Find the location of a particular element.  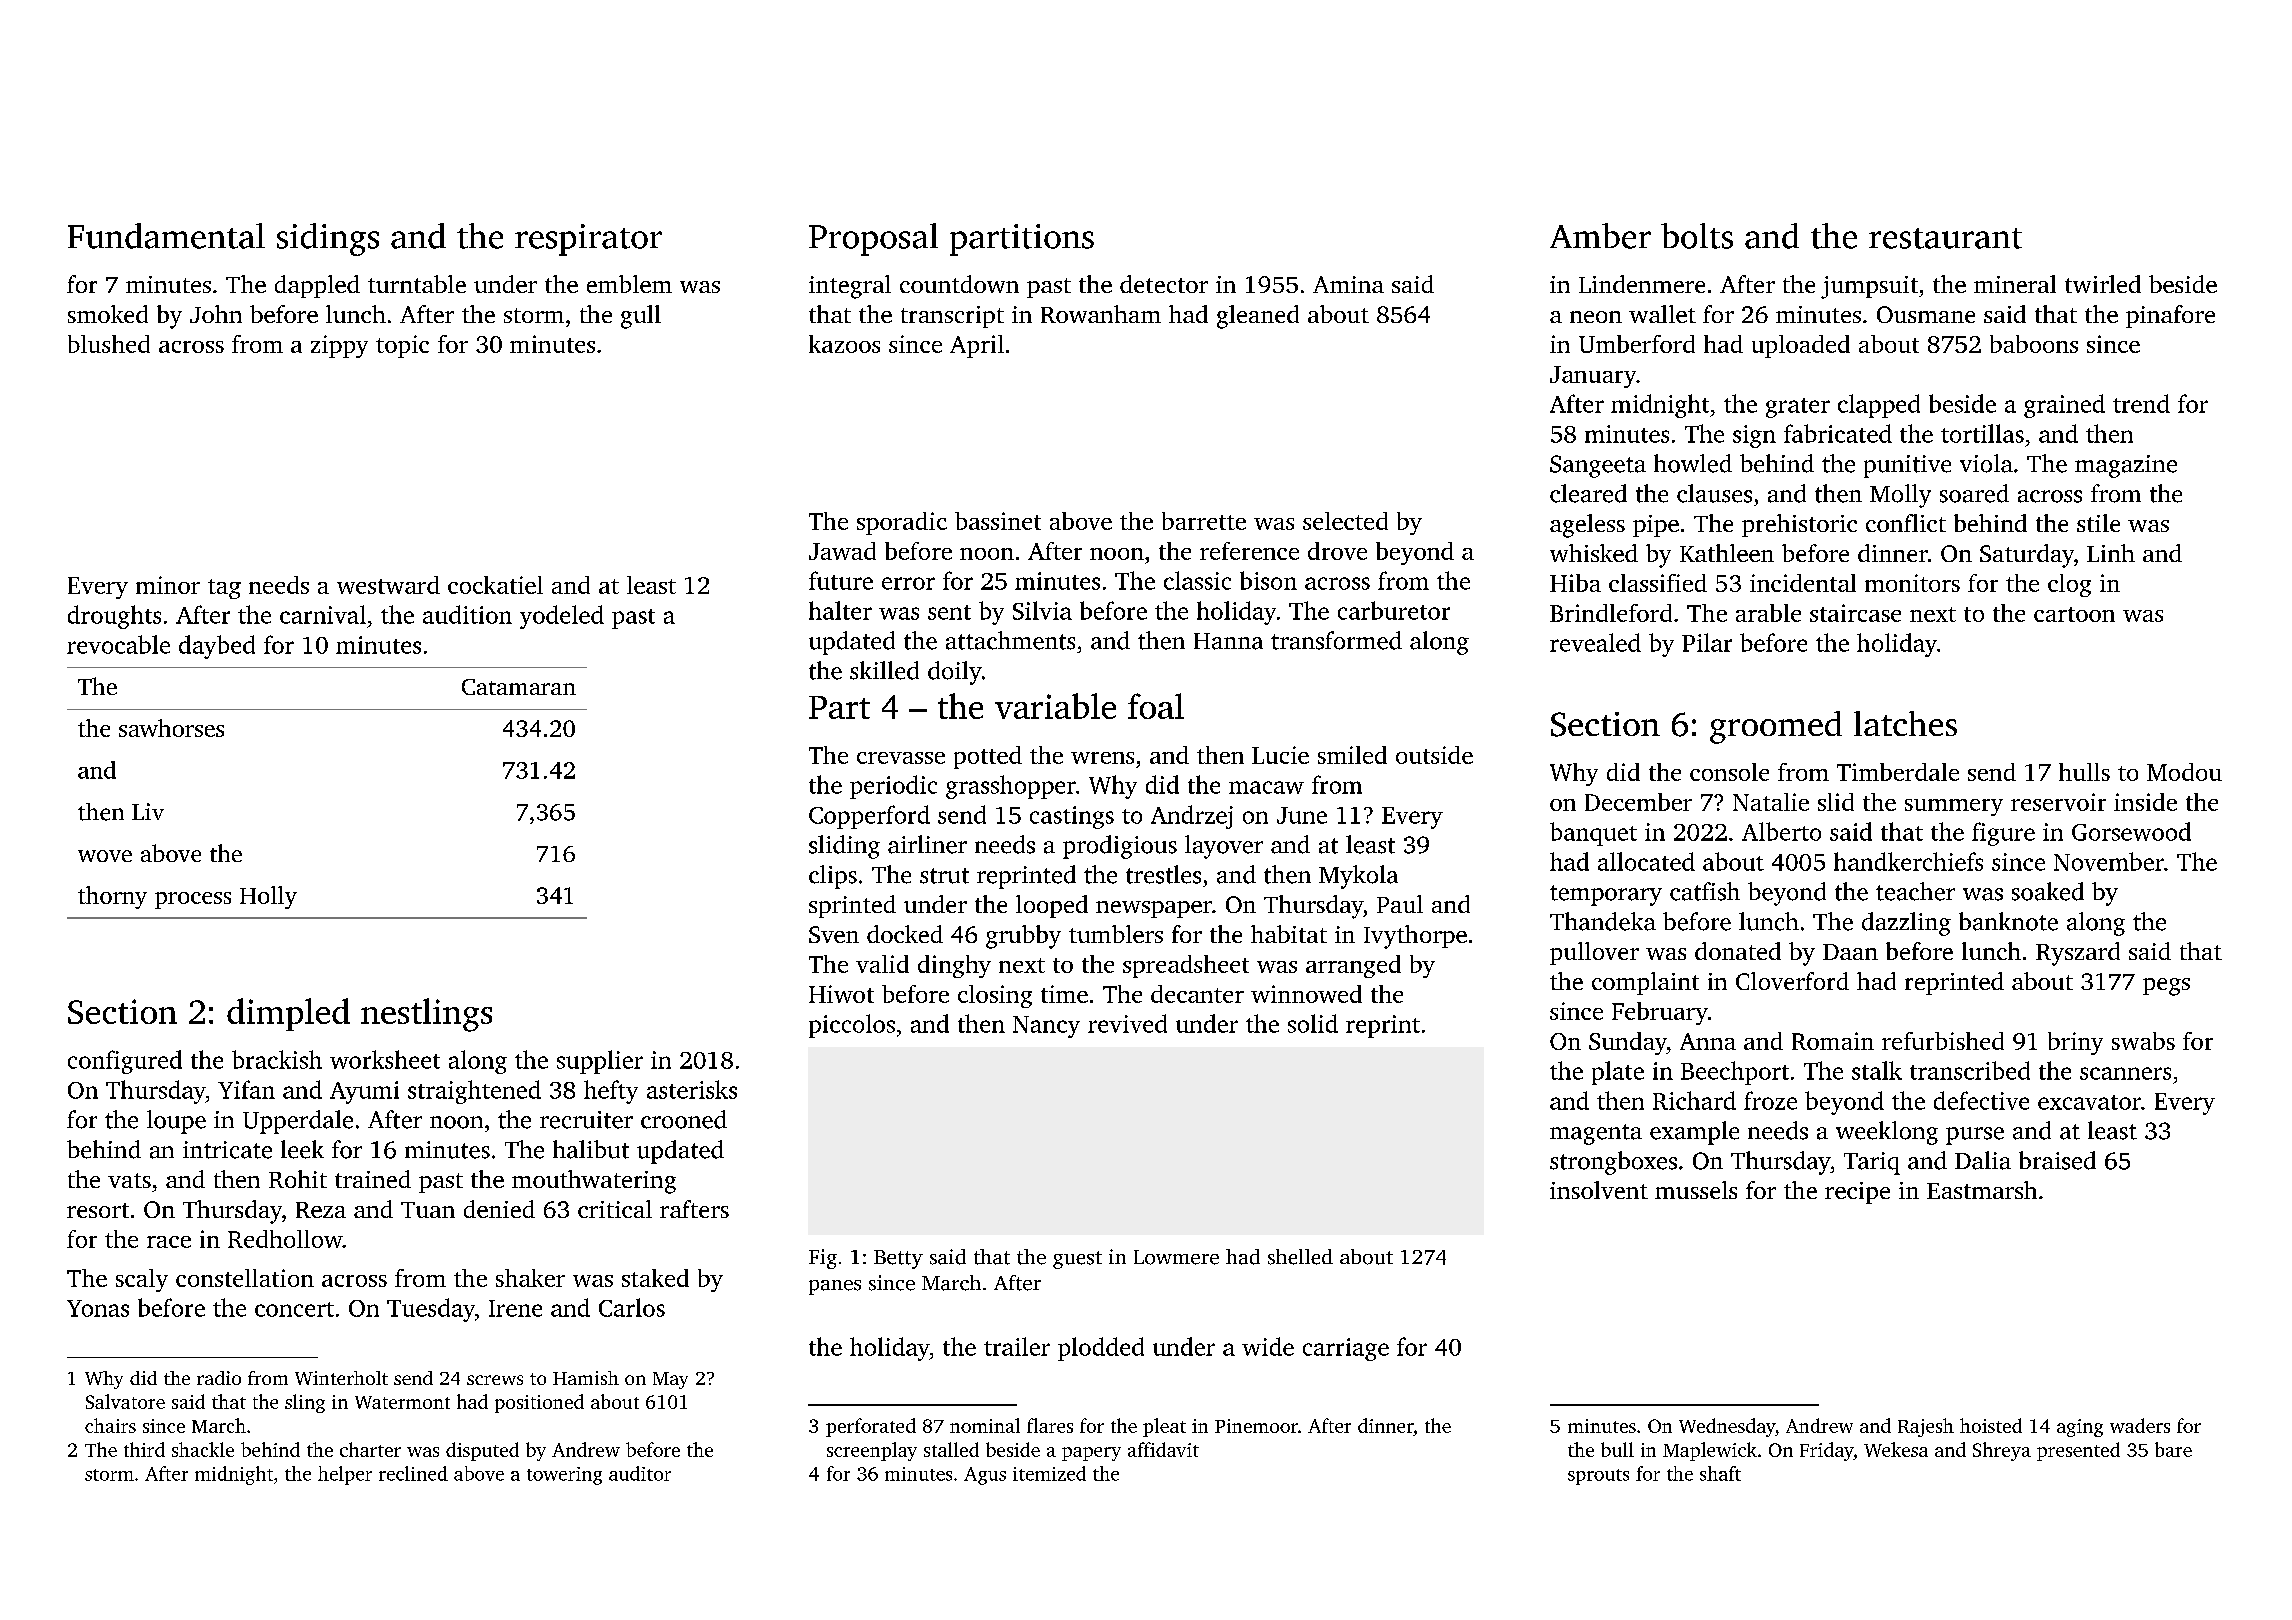

detector is located at coordinates (1164, 284).
